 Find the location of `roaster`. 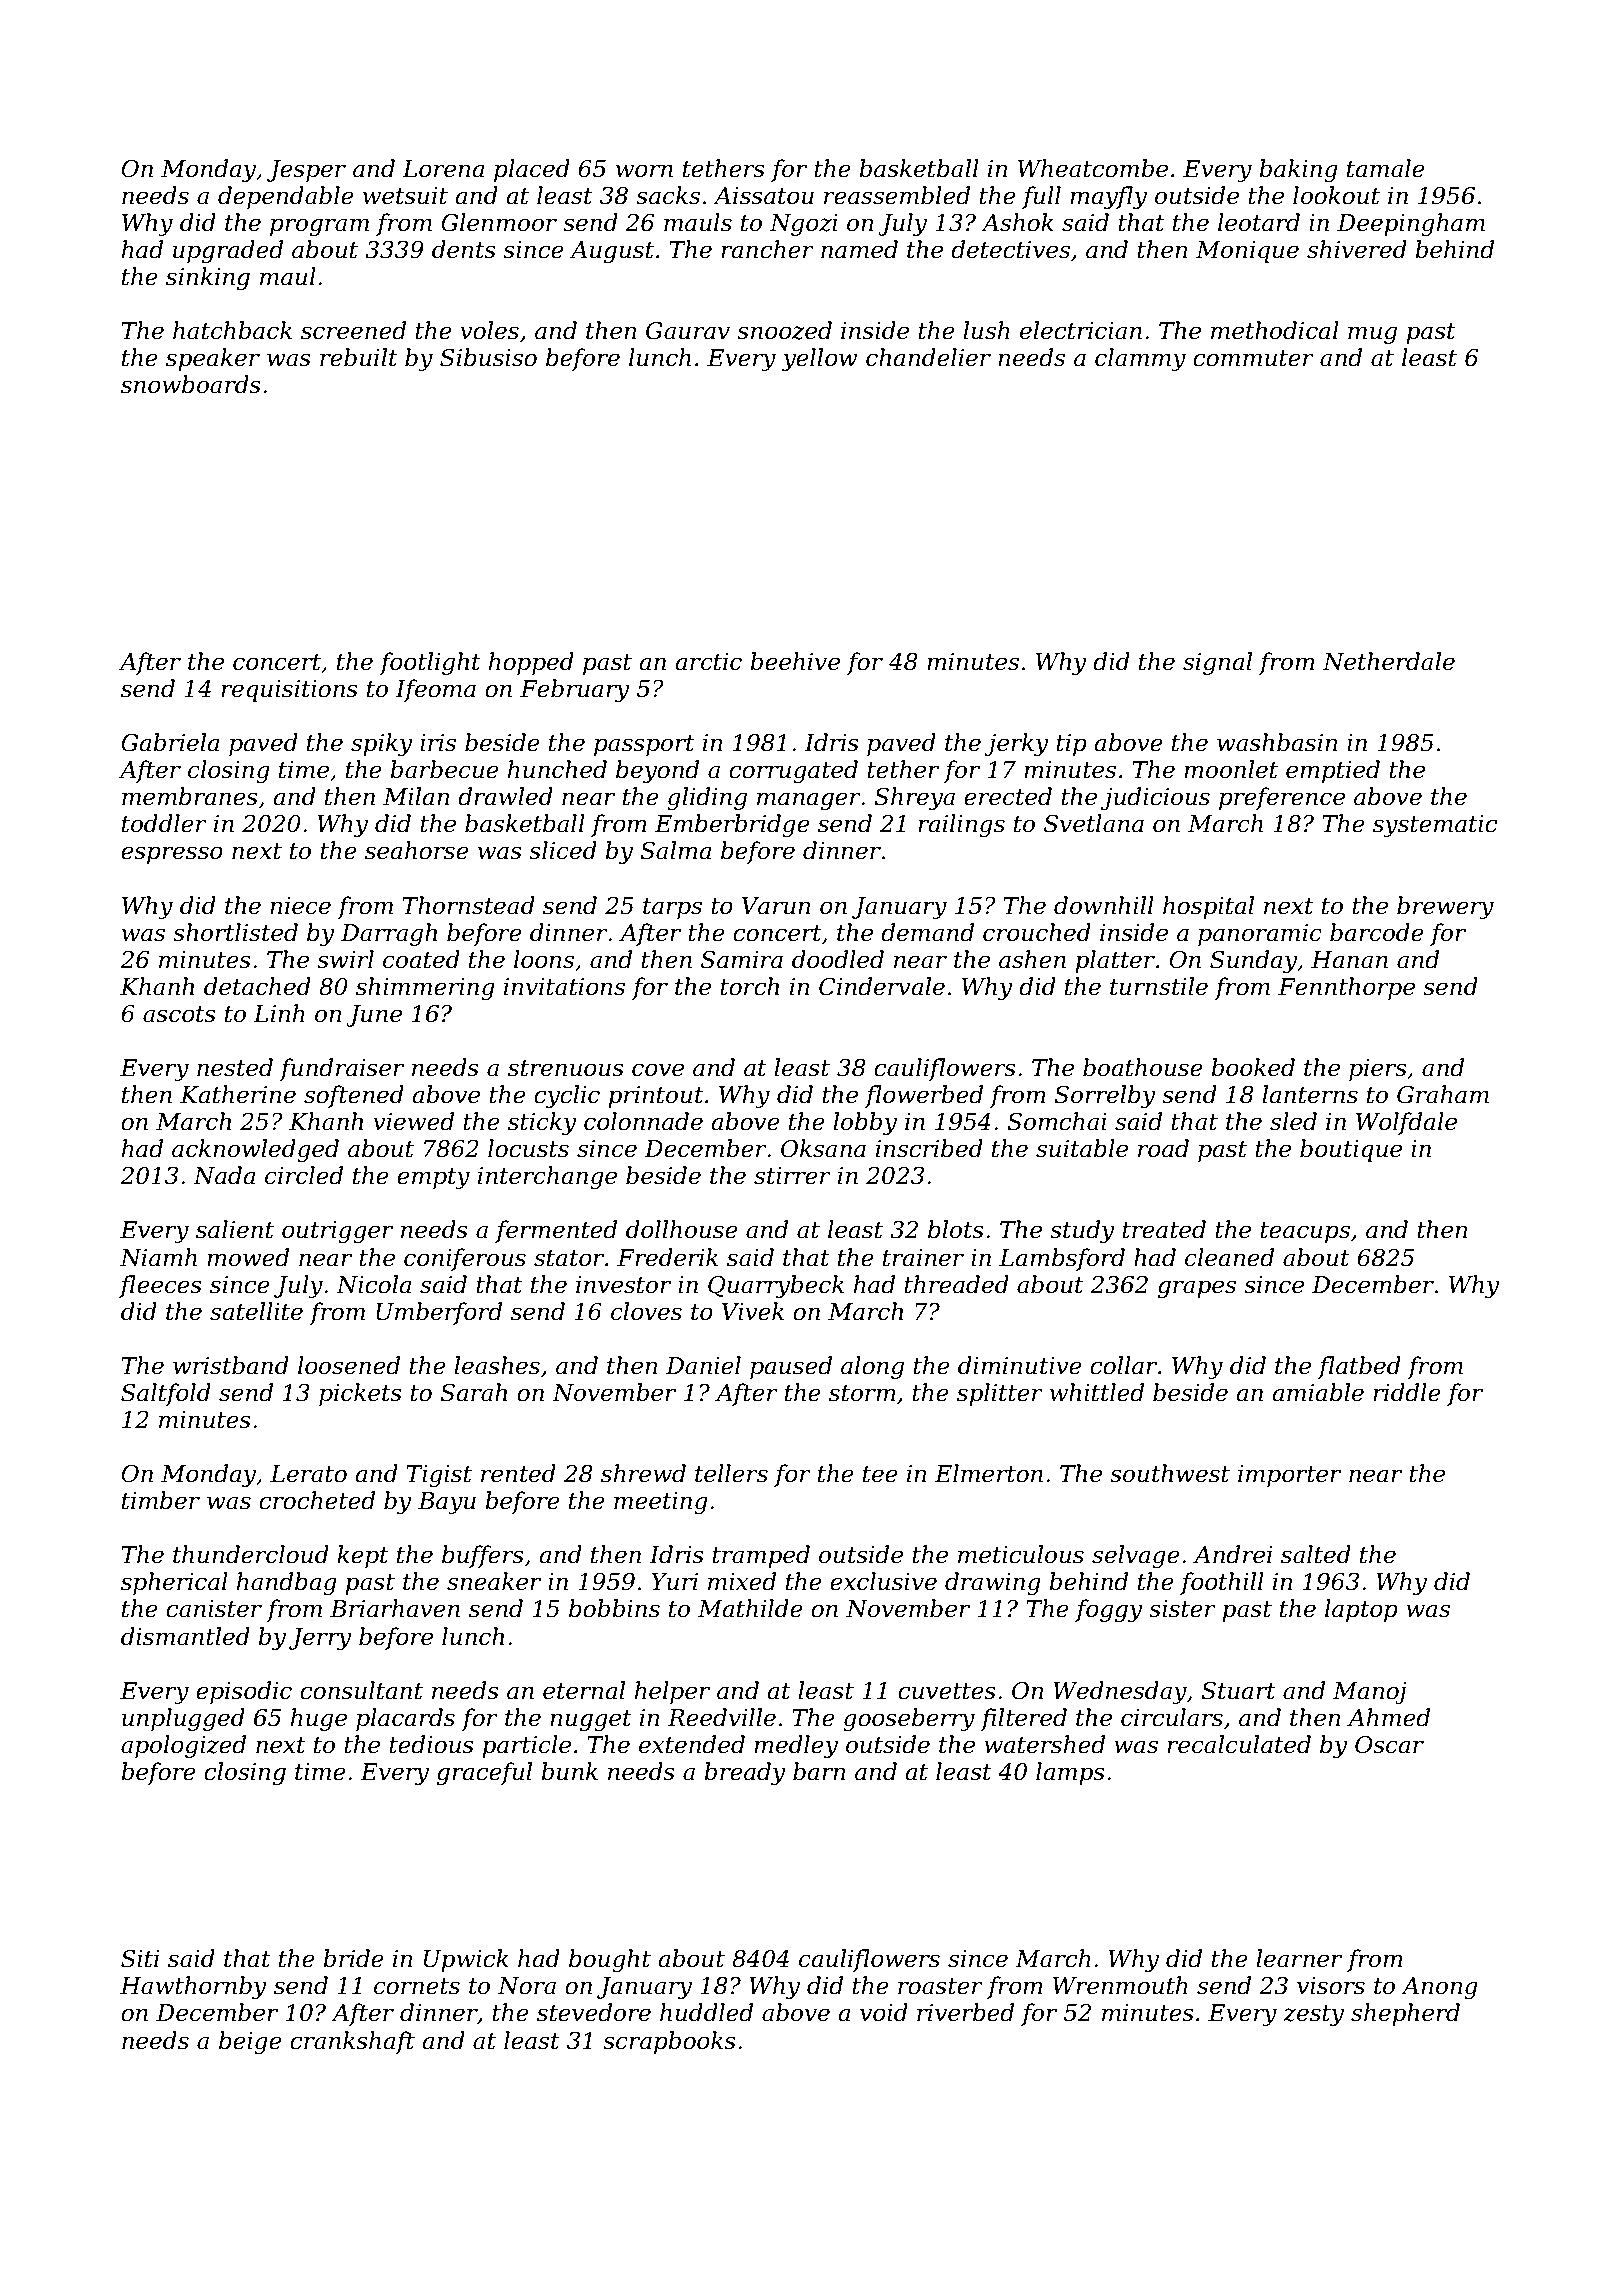

roaster is located at coordinates (940, 1986).
